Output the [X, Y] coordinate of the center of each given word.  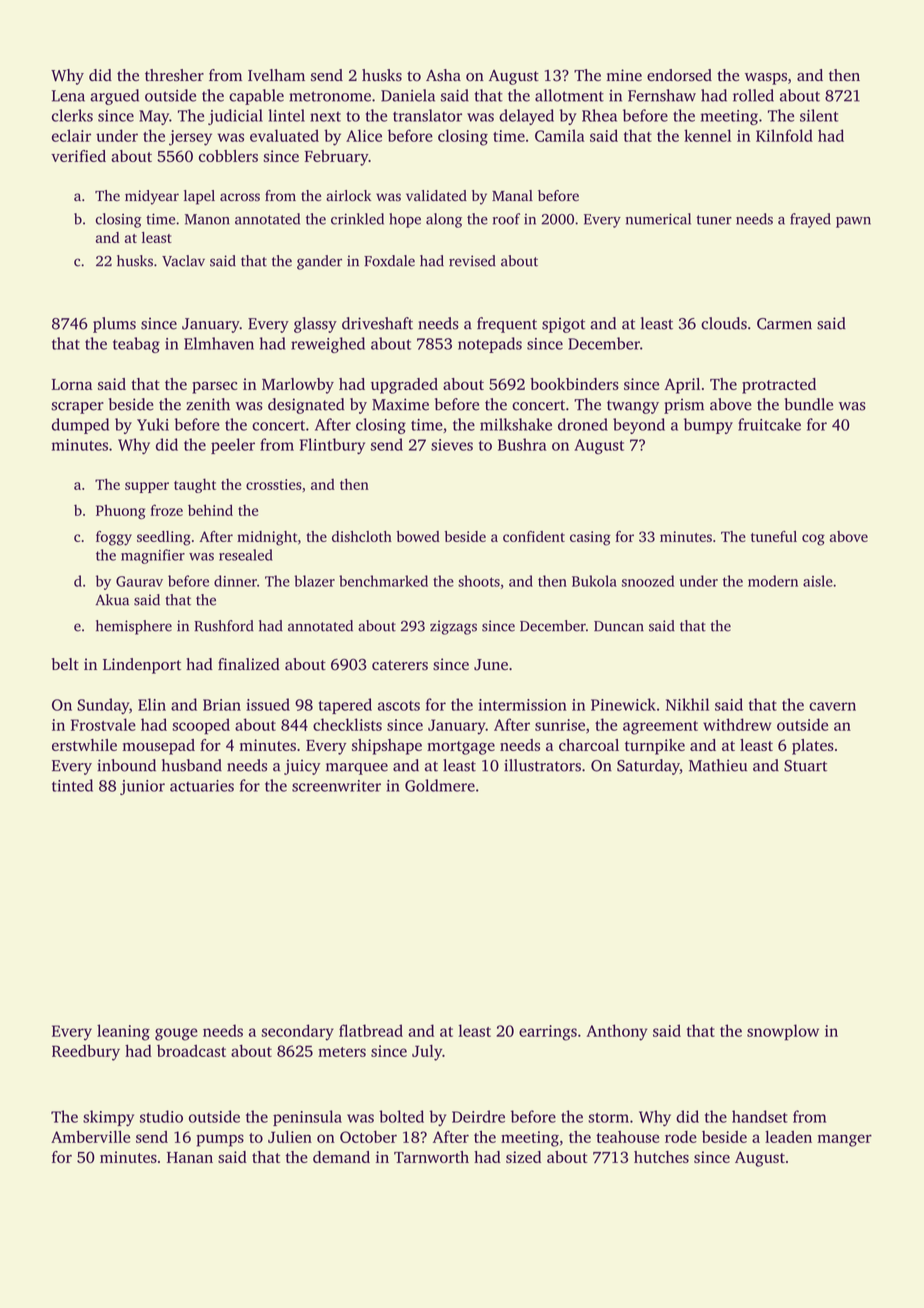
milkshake [516, 424]
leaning [123, 1032]
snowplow [783, 1032]
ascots [399, 706]
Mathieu [718, 765]
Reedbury [86, 1052]
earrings [548, 1033]
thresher [174, 75]
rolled [753, 95]
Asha [443, 75]
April [682, 386]
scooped [201, 726]
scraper [77, 408]
